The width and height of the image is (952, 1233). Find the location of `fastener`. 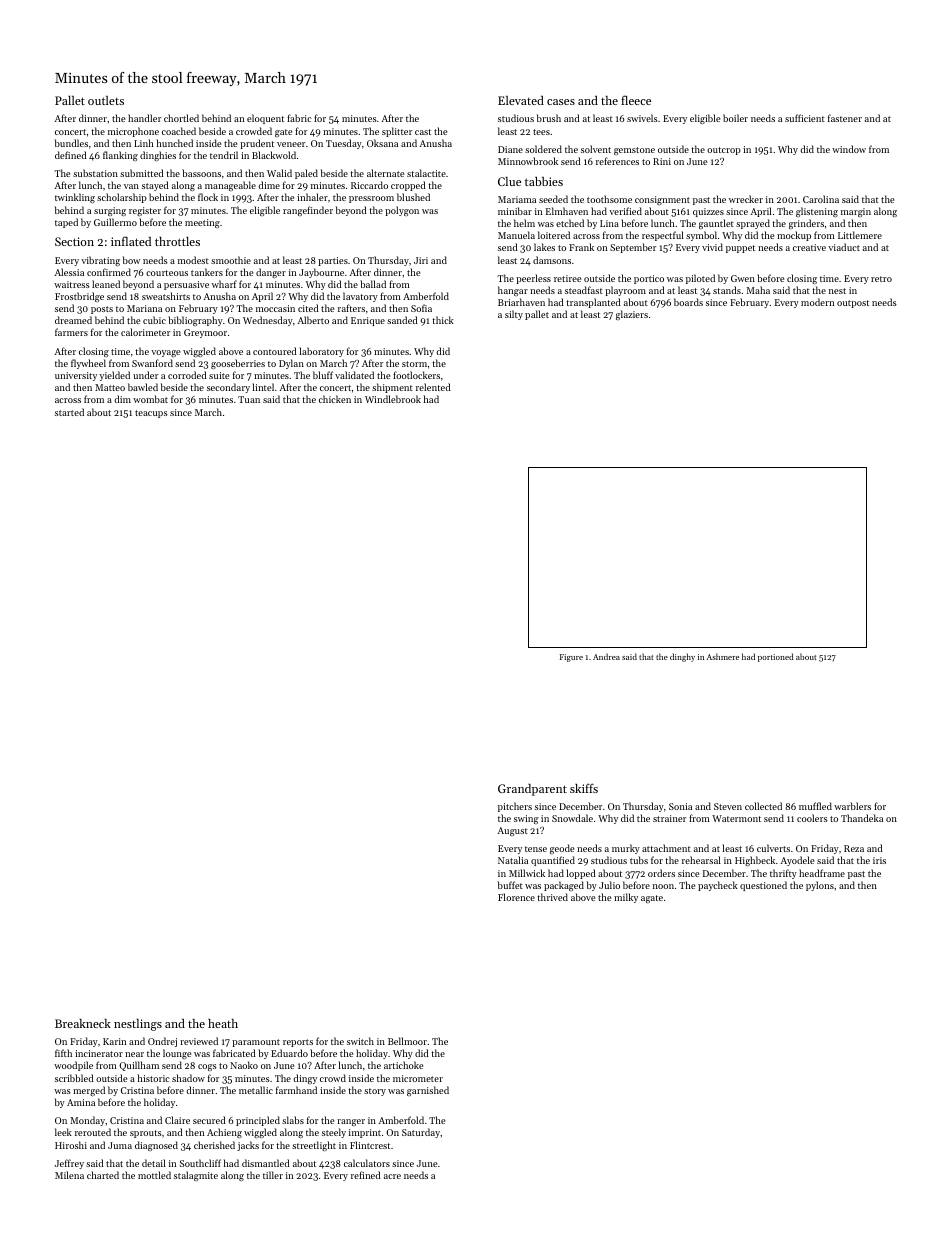

fastener is located at coordinates (845, 118).
